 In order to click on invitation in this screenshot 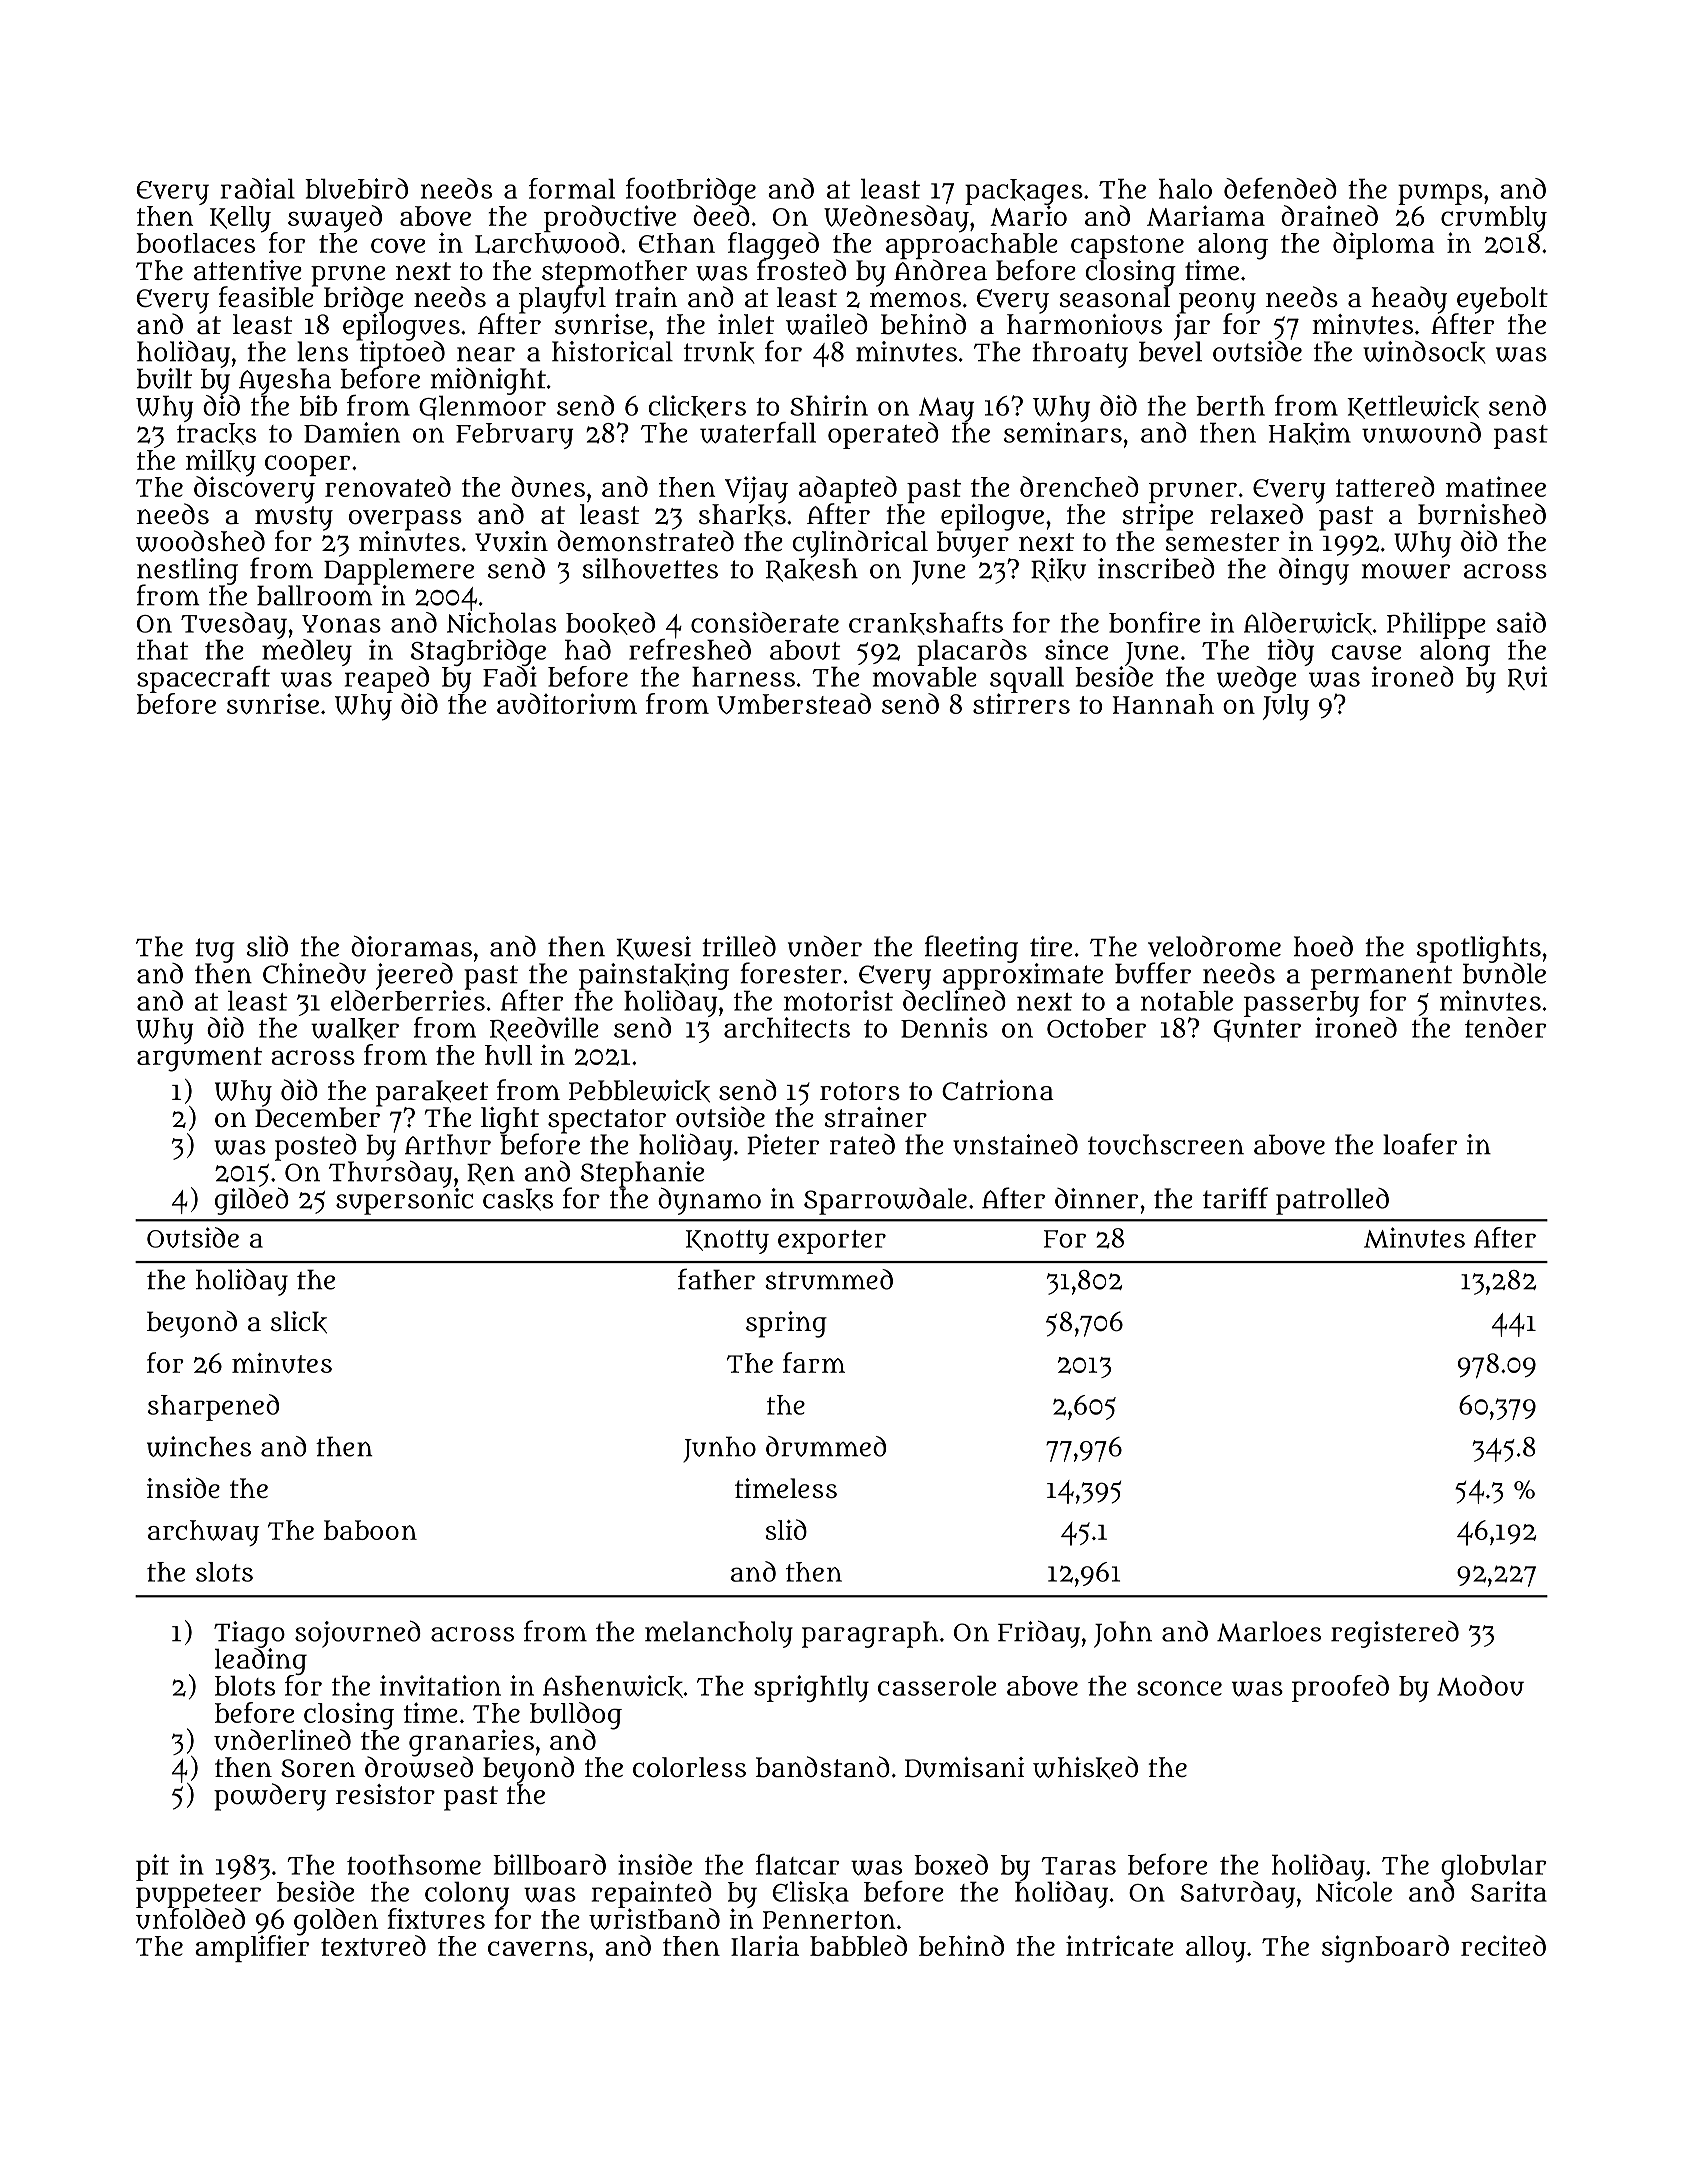, I will do `click(440, 1685)`.
